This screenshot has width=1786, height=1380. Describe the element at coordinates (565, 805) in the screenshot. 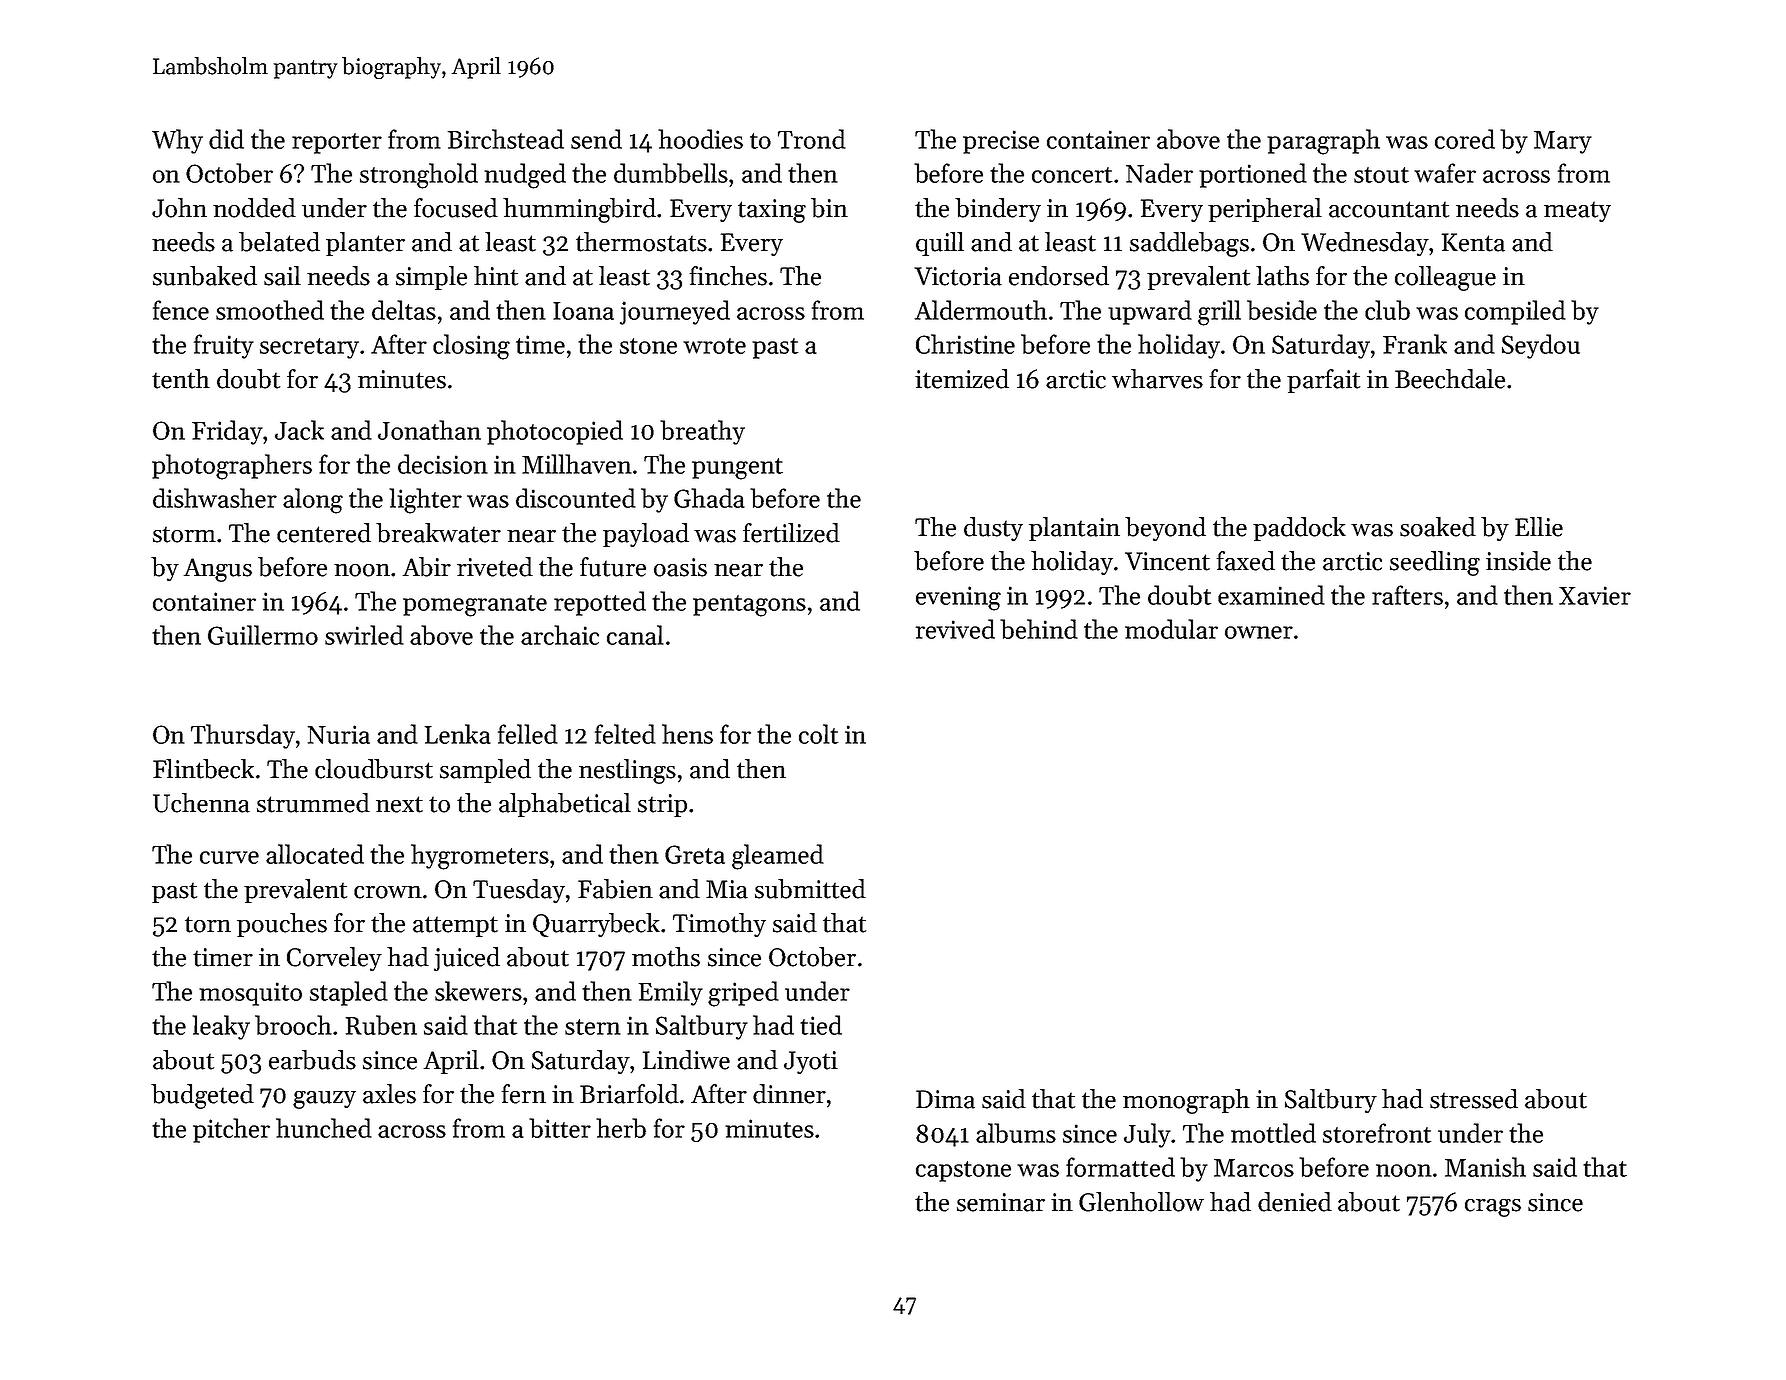

I see `alphabetical` at that location.
